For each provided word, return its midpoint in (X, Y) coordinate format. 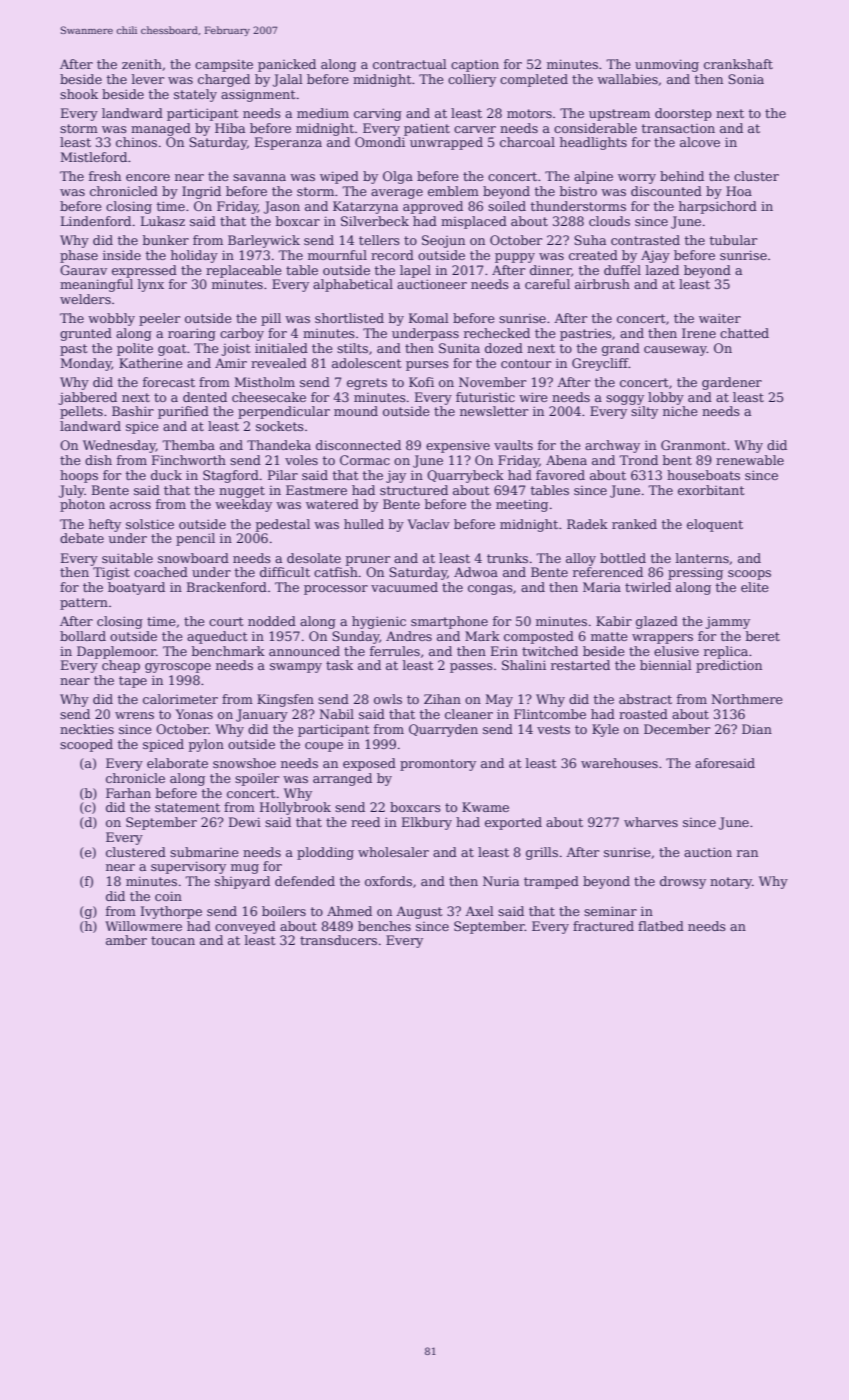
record (392, 255)
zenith (142, 64)
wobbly (111, 319)
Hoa (739, 191)
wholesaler (393, 852)
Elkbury (427, 823)
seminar (610, 911)
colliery (472, 80)
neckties (87, 729)
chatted (744, 333)
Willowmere (143, 926)
